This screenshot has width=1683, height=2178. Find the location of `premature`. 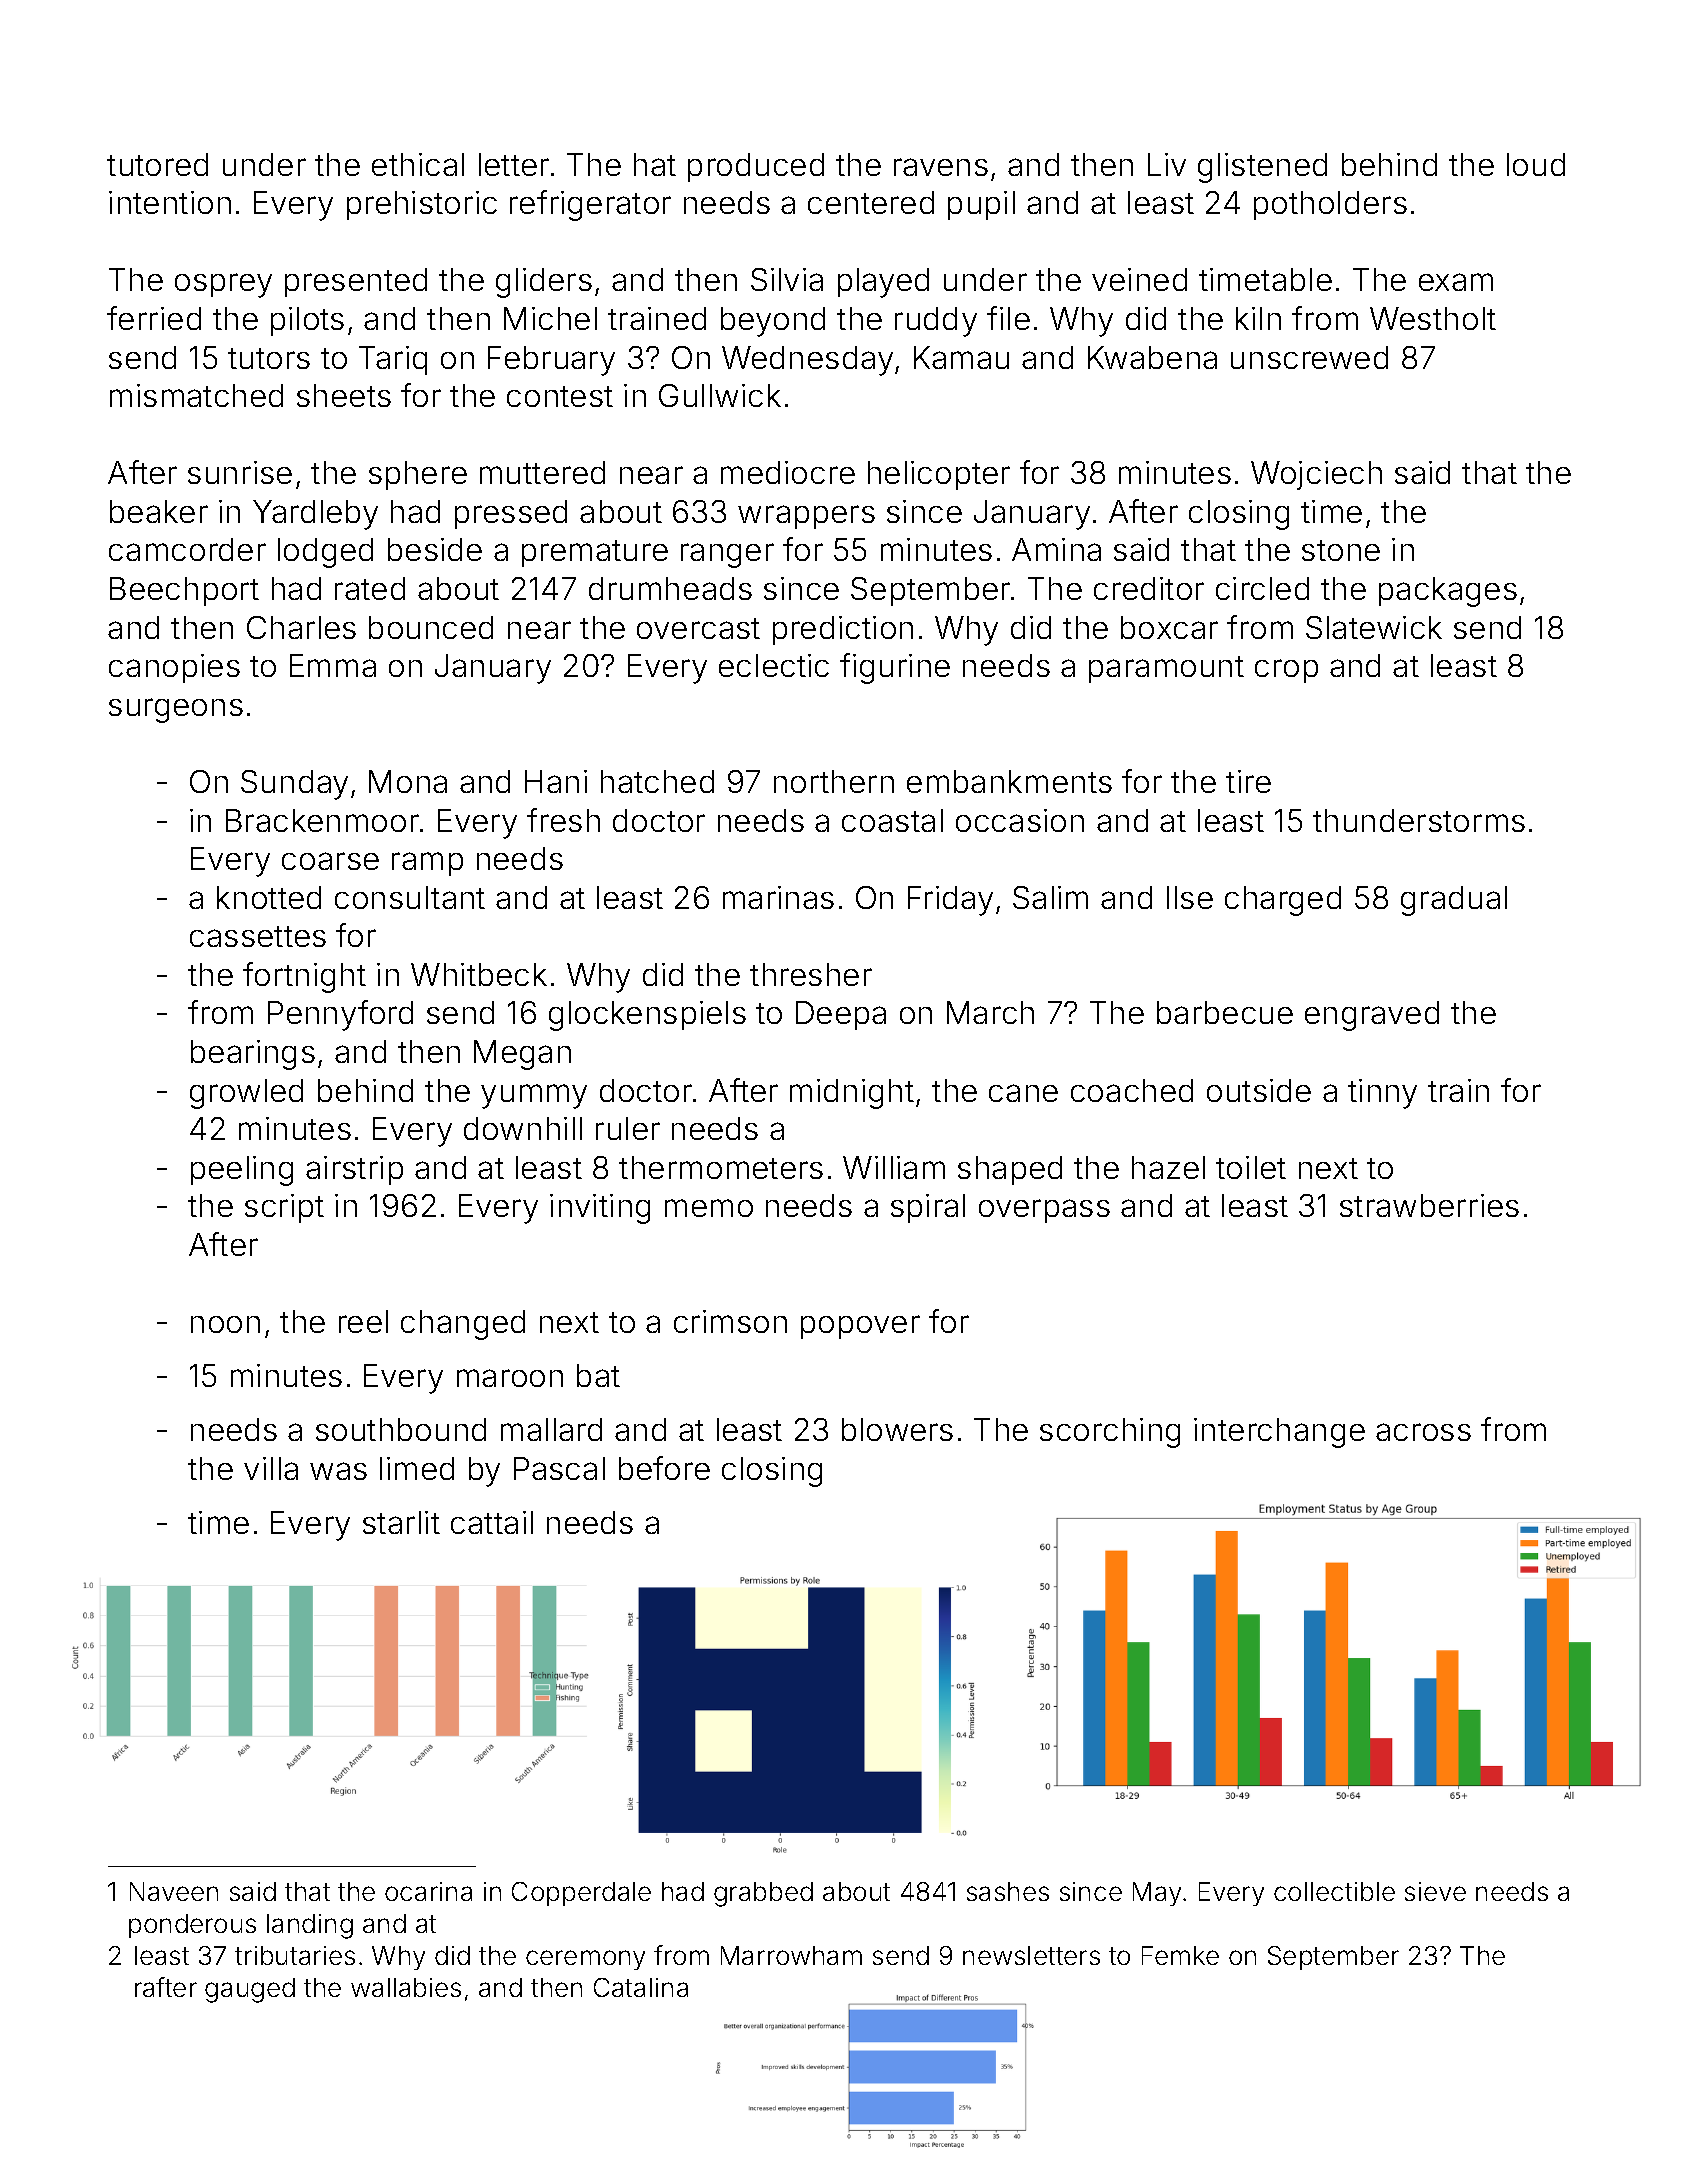

premature is located at coordinates (595, 553).
